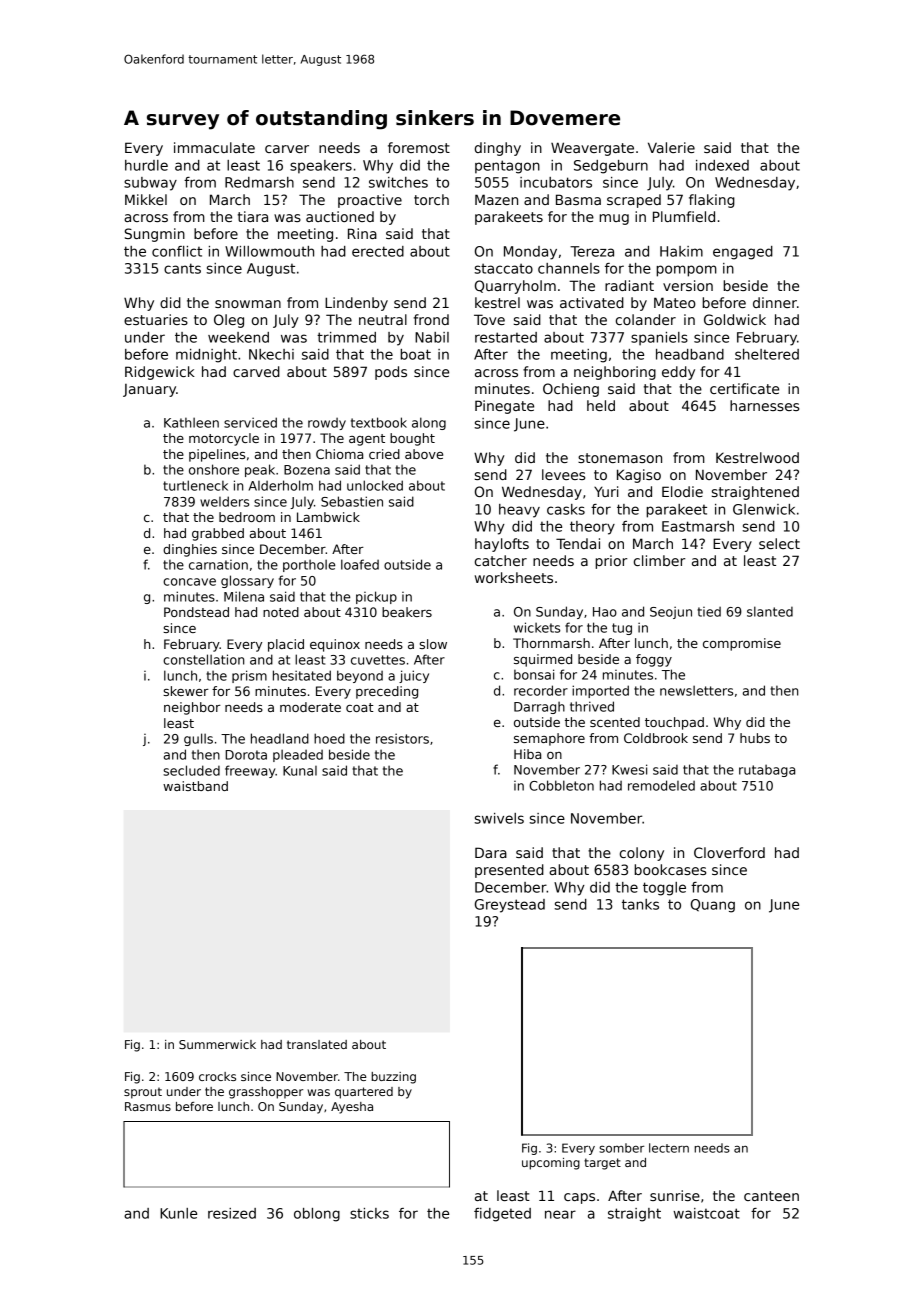 The width and height of the document is (924, 1308). I want to click on tug, so click(622, 629).
